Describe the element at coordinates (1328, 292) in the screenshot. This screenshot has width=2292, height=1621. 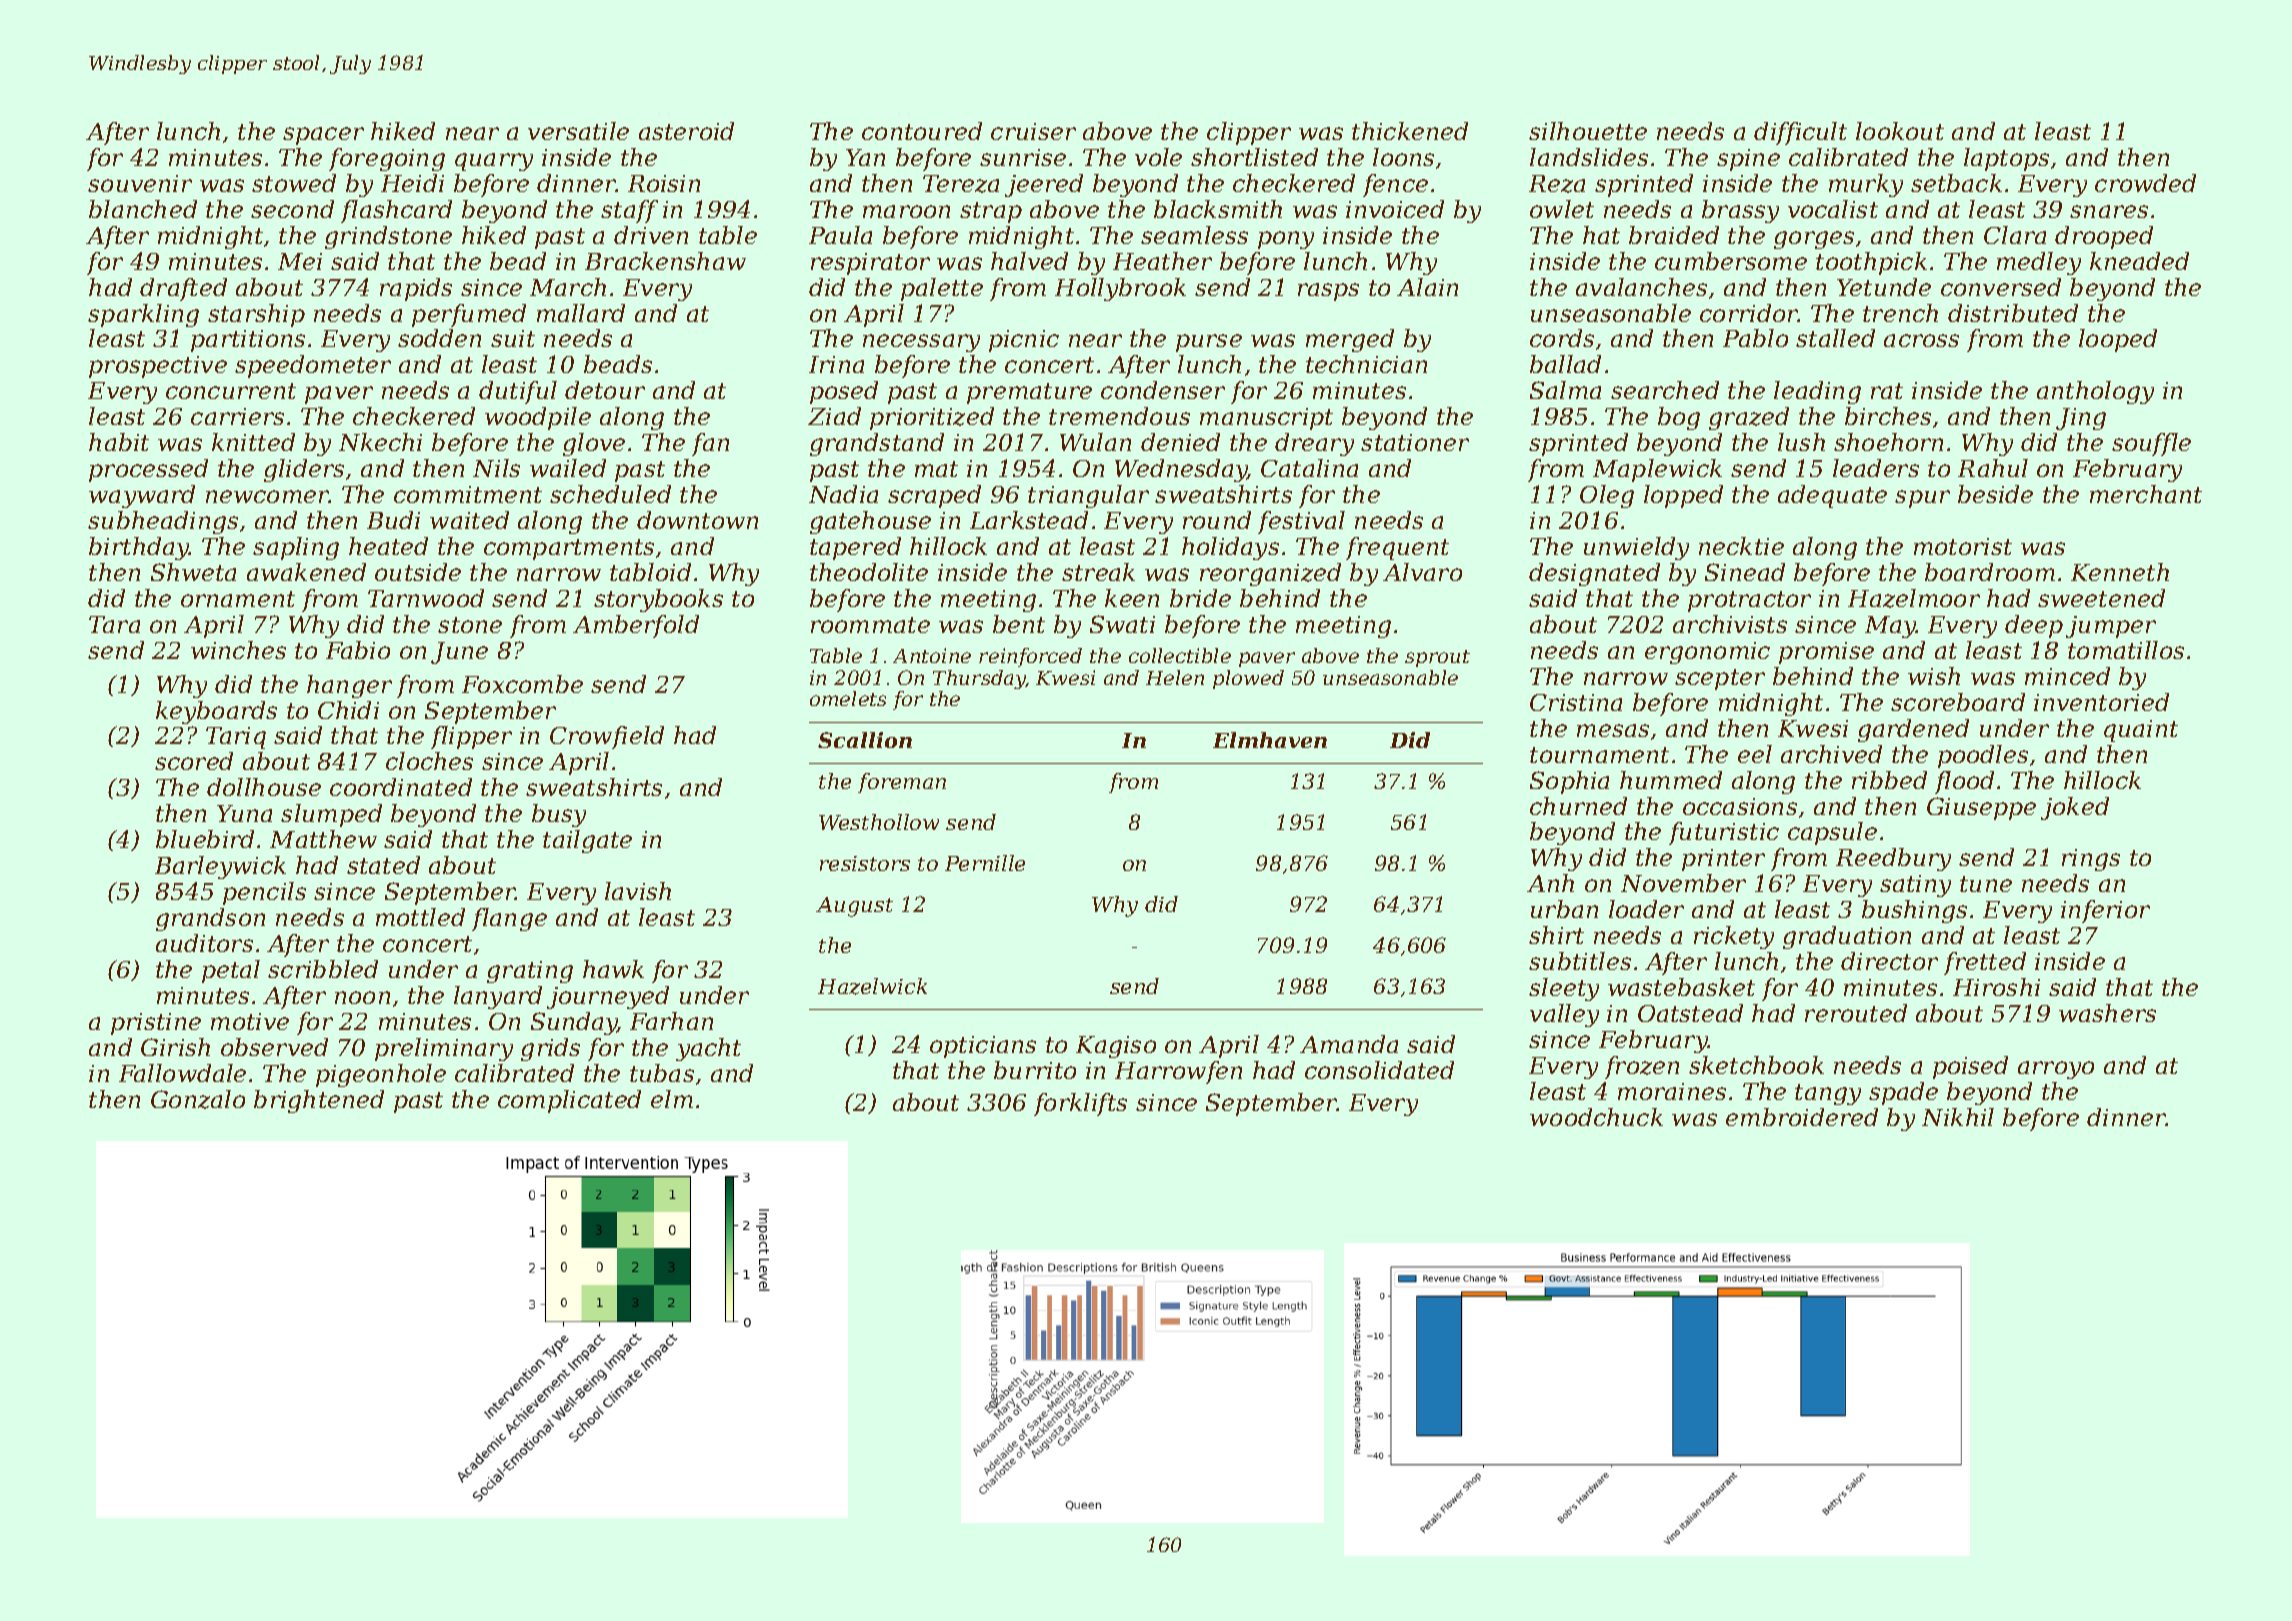
I see `rasps` at that location.
